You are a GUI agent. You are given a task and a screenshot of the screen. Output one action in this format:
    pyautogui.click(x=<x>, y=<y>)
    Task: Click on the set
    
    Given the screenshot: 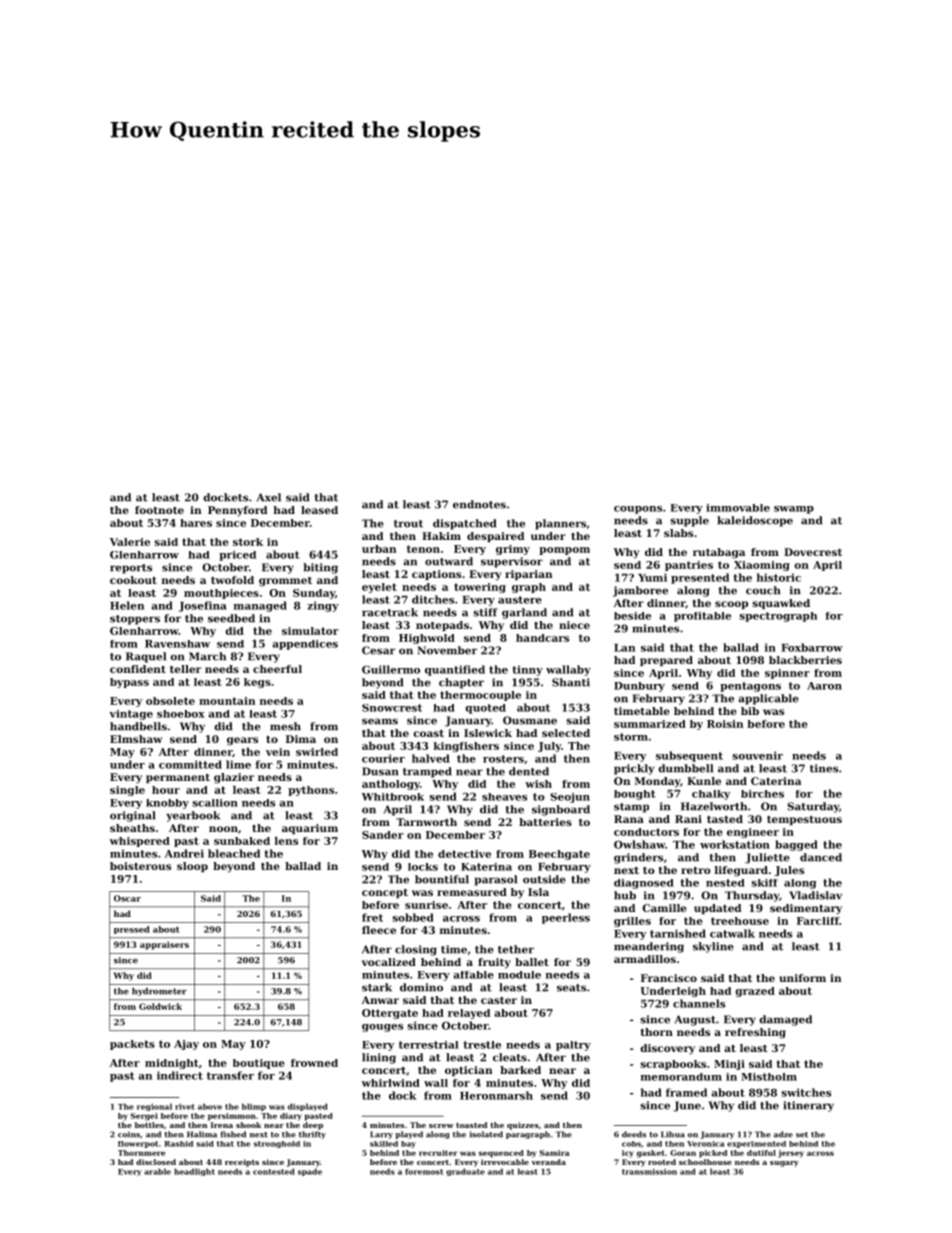 What is the action you would take?
    pyautogui.click(x=802, y=1135)
